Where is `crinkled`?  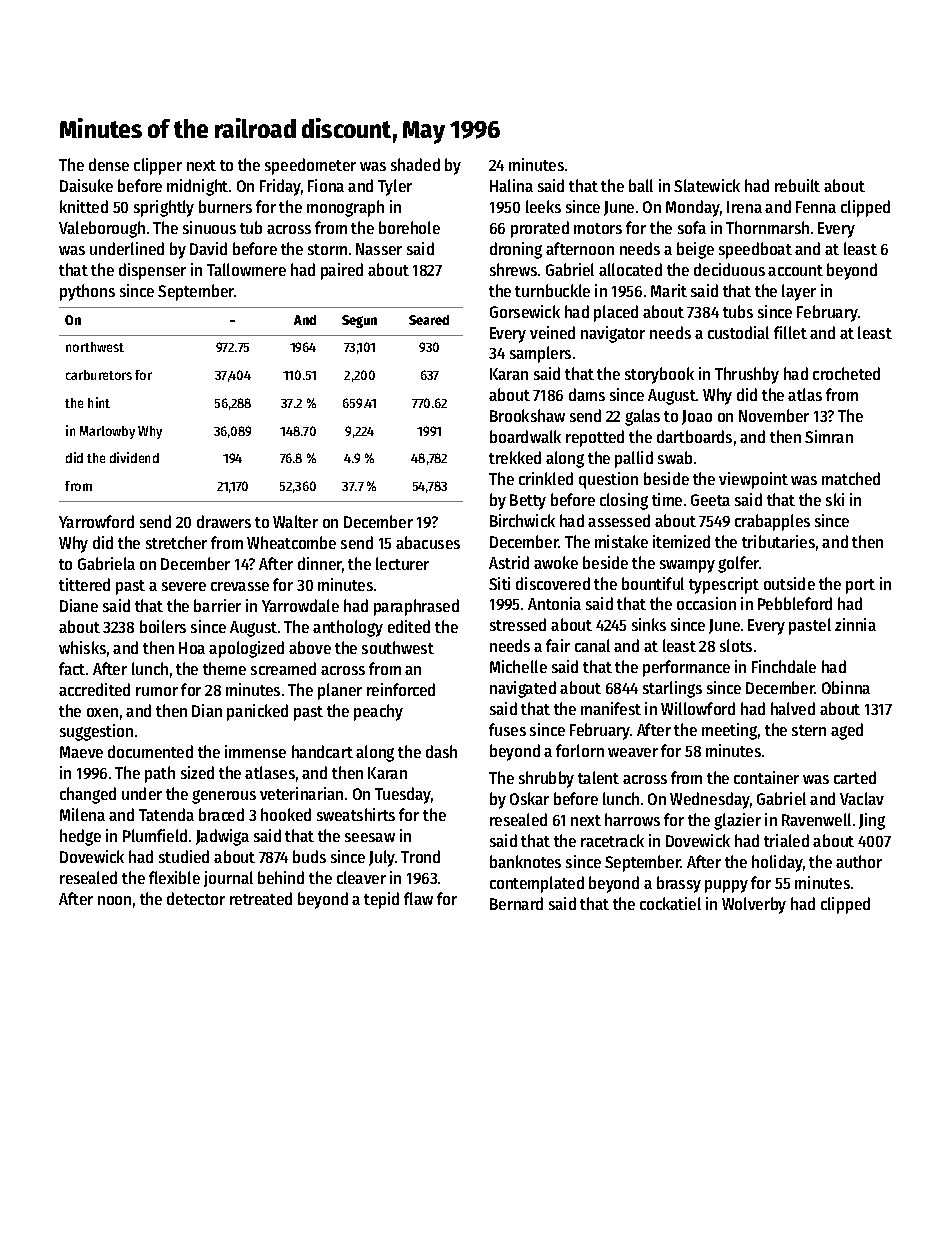
crinkled is located at coordinates (546, 478).
